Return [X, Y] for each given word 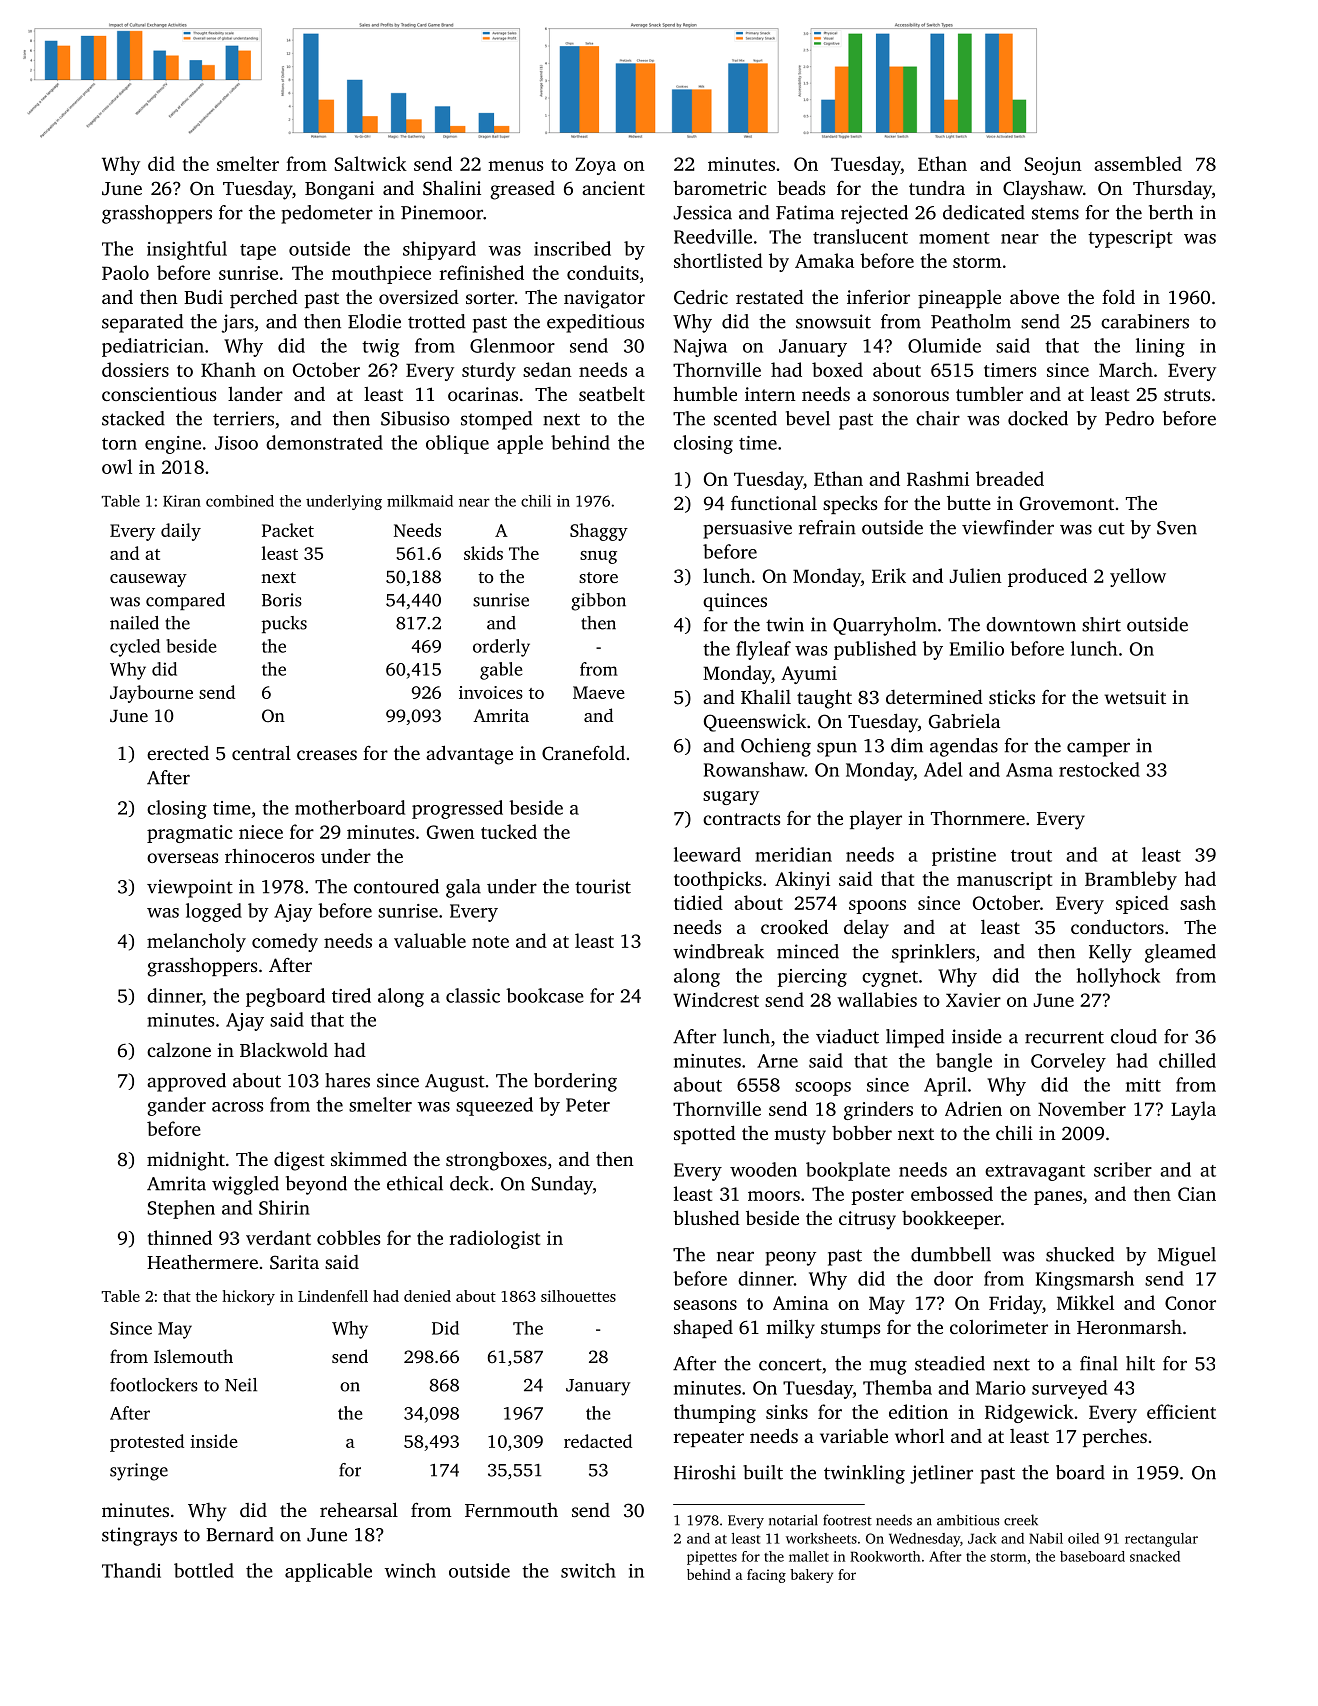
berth [1171, 212]
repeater [709, 1439]
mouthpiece [381, 274]
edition [918, 1411]
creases [327, 755]
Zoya [595, 166]
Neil [241, 1385]
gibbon [598, 602]
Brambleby [1131, 880]
